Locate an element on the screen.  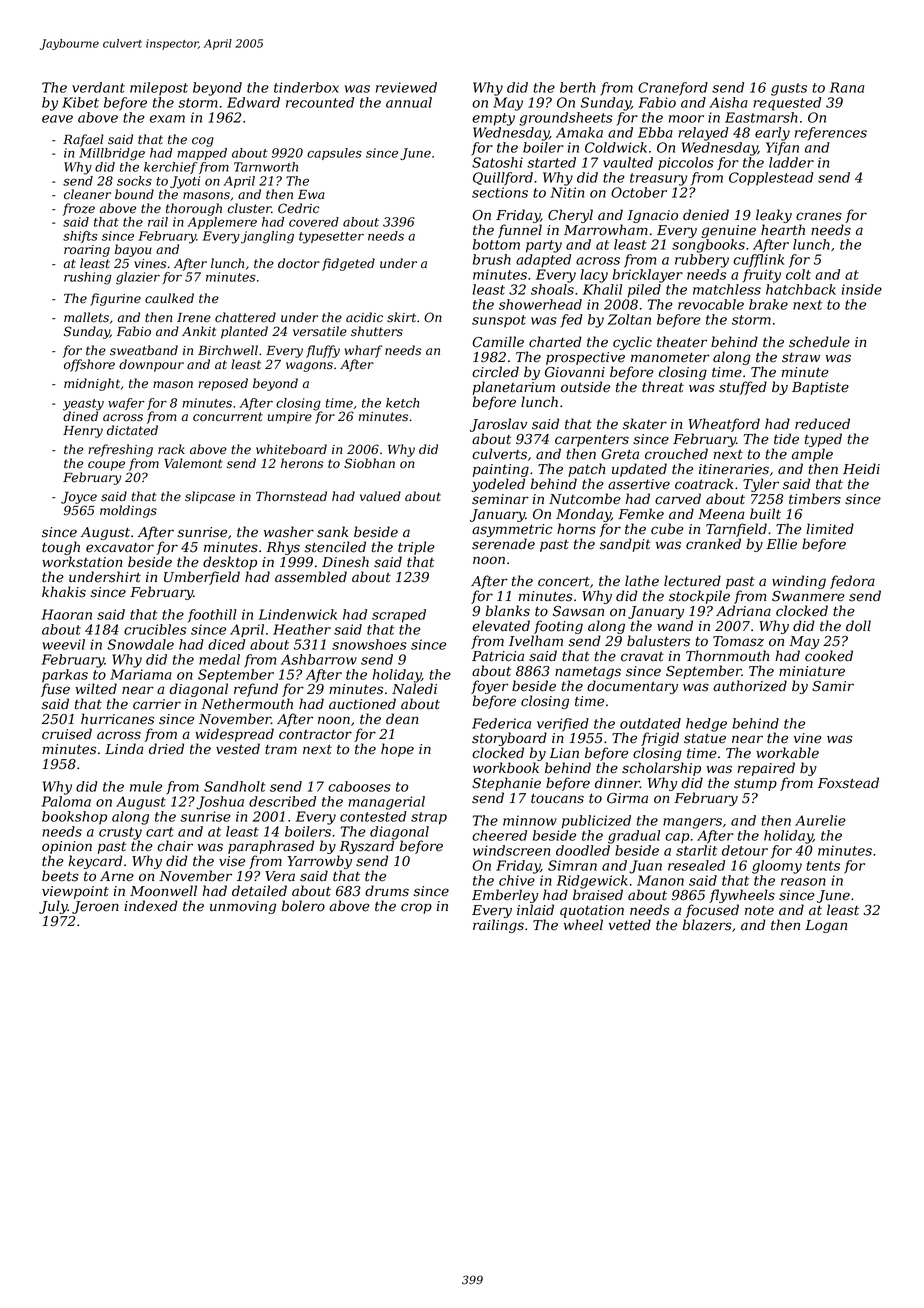
cube is located at coordinates (667, 529).
